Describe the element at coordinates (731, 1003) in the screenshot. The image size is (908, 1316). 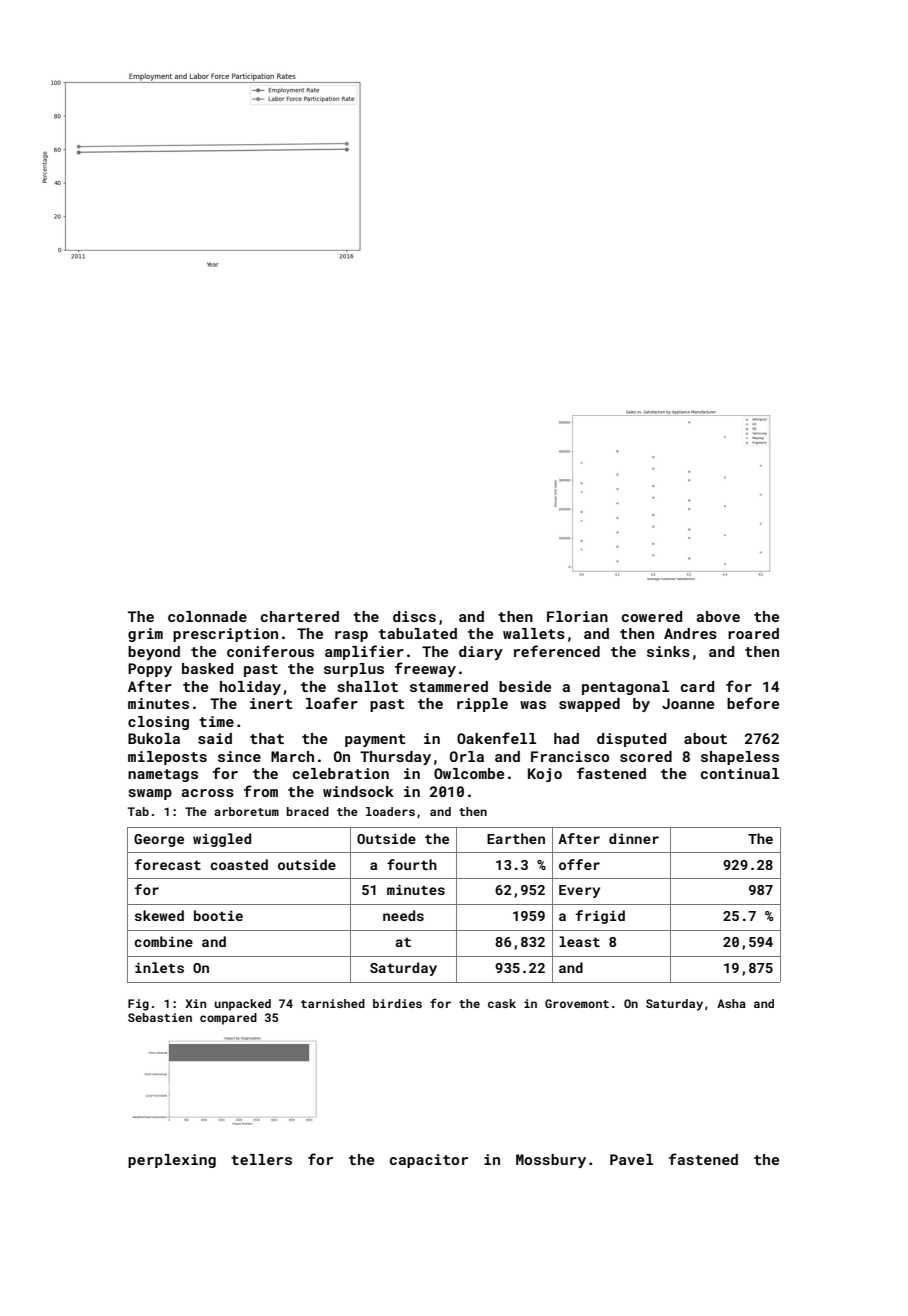
I see `Asha` at that location.
